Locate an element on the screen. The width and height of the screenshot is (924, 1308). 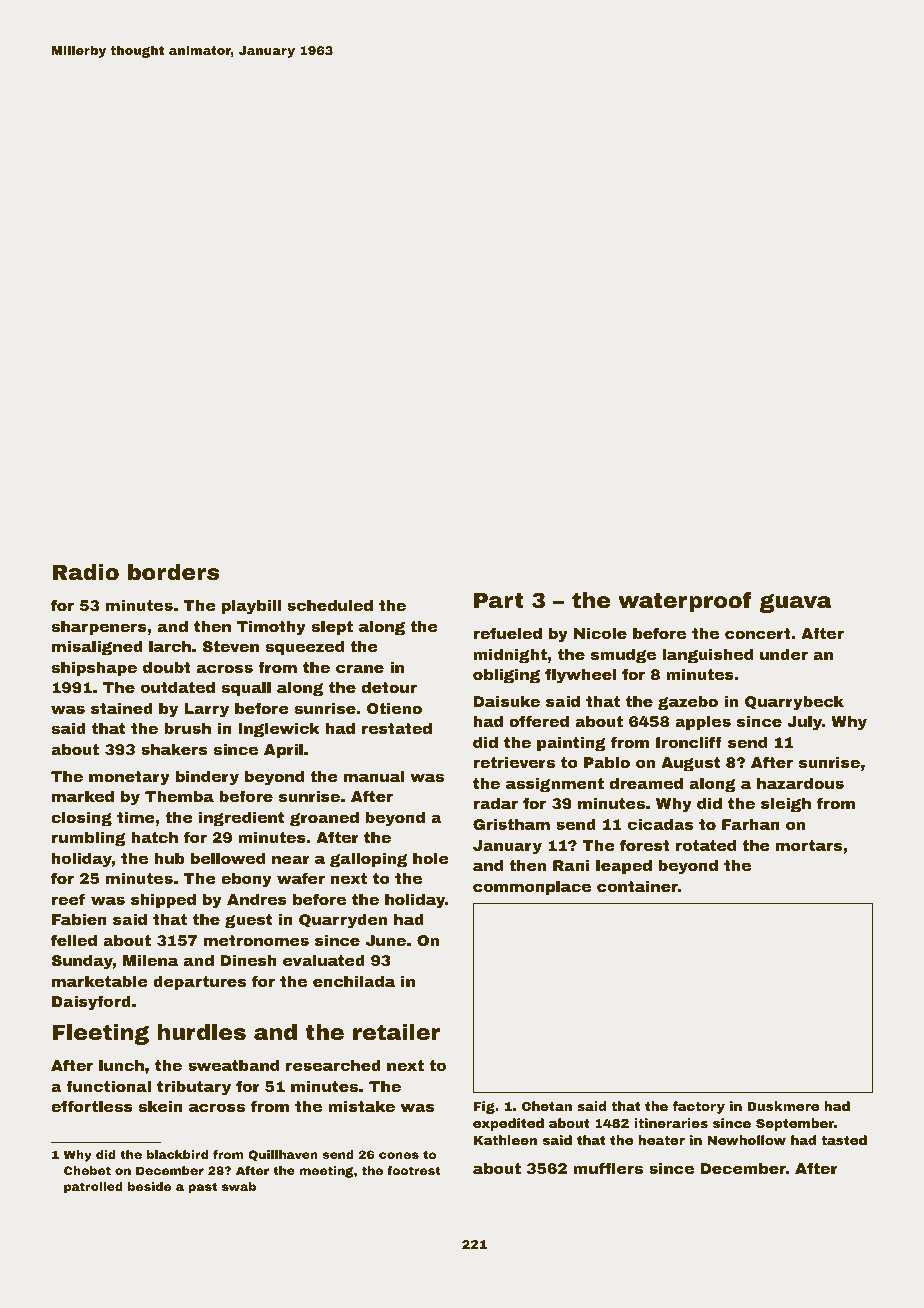
obliging is located at coordinates (506, 676).
